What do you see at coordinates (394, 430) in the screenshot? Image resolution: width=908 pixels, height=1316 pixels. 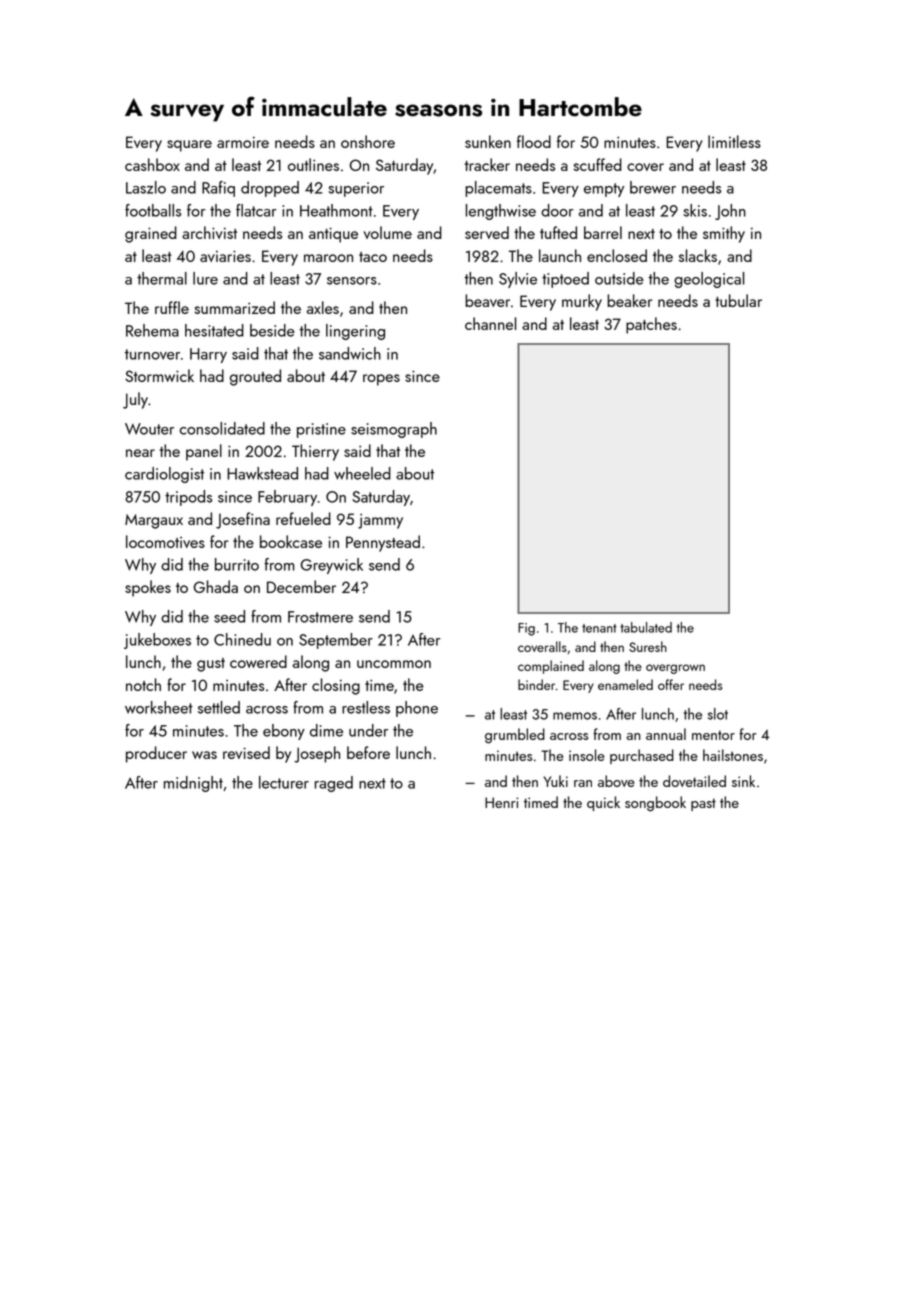 I see `seismograph` at bounding box center [394, 430].
